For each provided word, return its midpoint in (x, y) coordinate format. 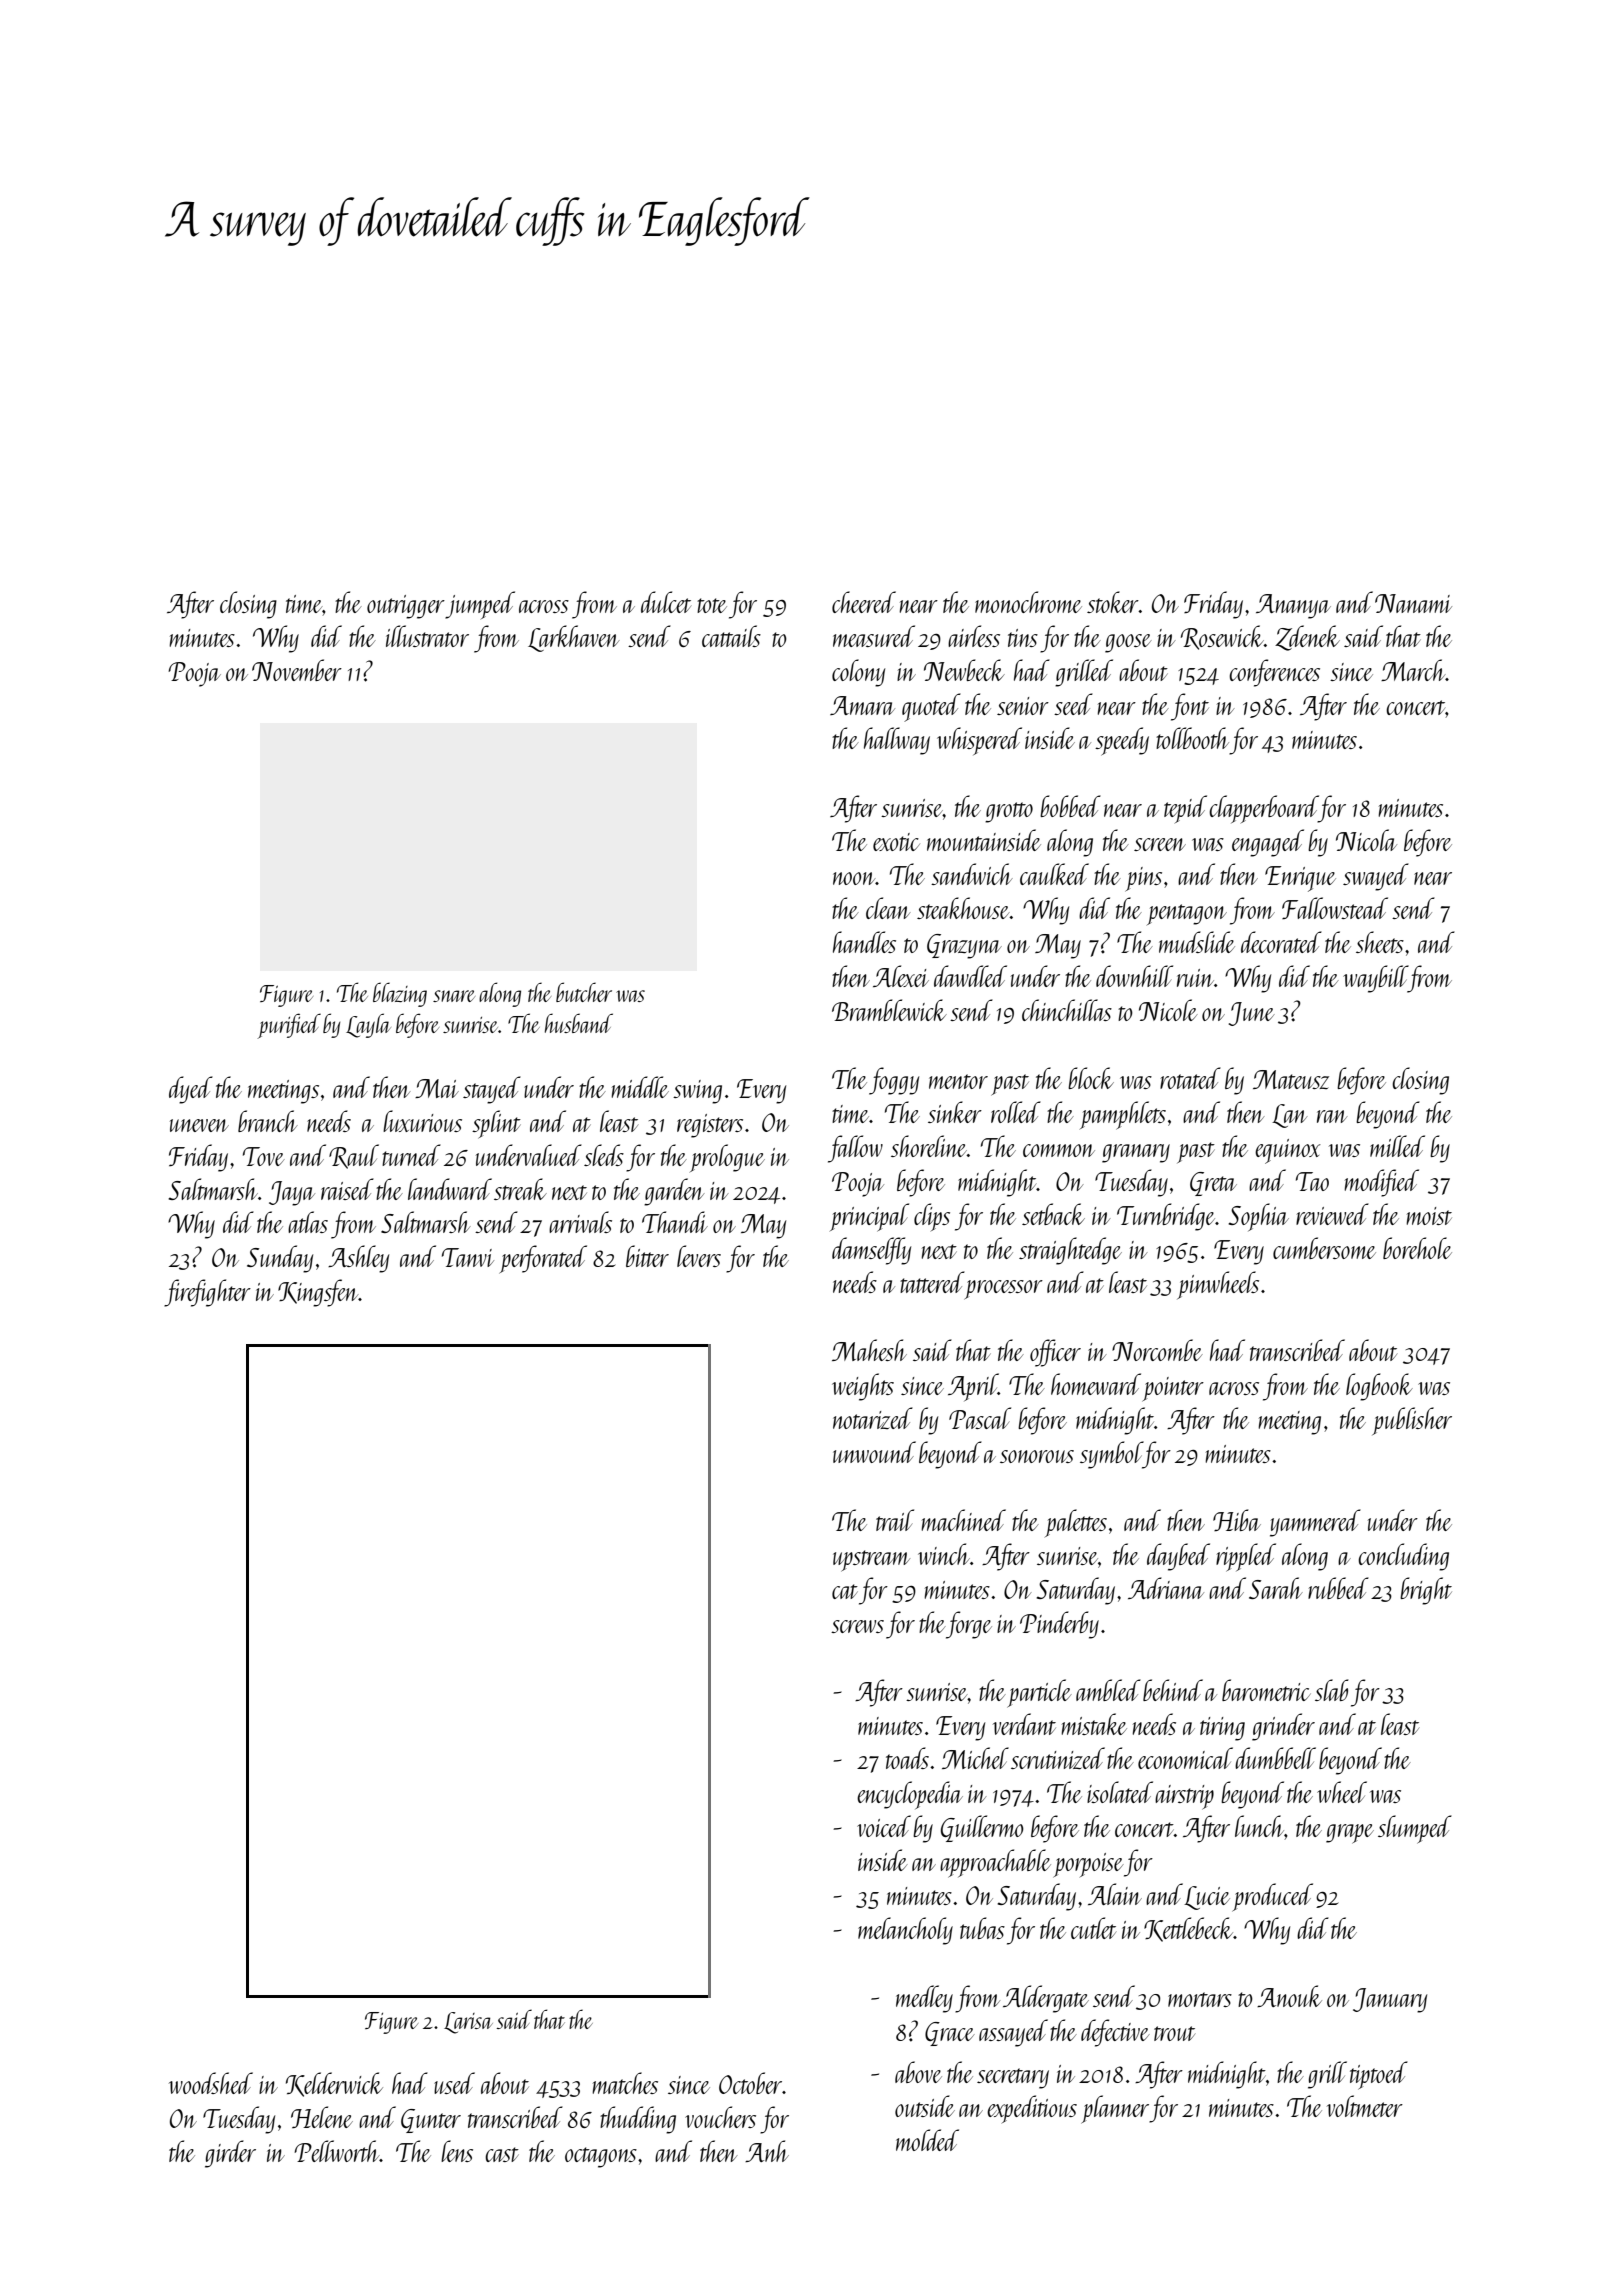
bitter (647, 1256)
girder (230, 2154)
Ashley (358, 1259)
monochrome (1028, 602)
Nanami (1413, 603)
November (297, 670)
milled (1397, 1146)
